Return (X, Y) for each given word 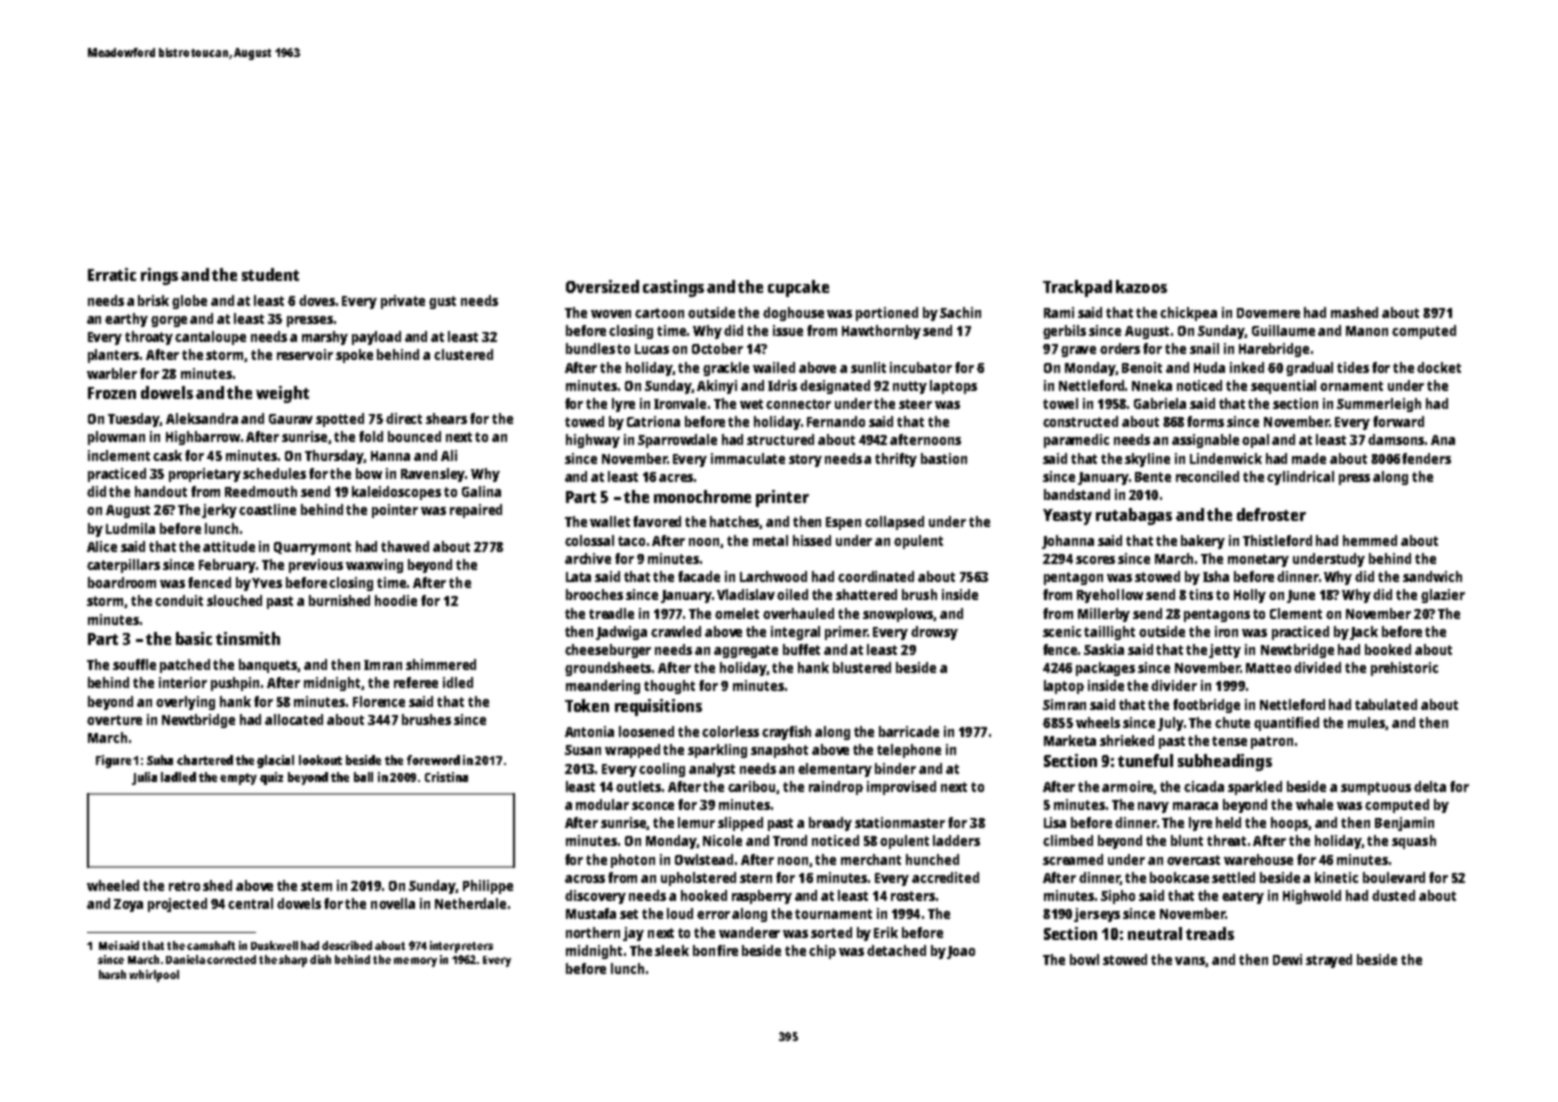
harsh (112, 974)
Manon (1367, 331)
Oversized (602, 286)
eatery (1243, 897)
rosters (913, 896)
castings (673, 288)
